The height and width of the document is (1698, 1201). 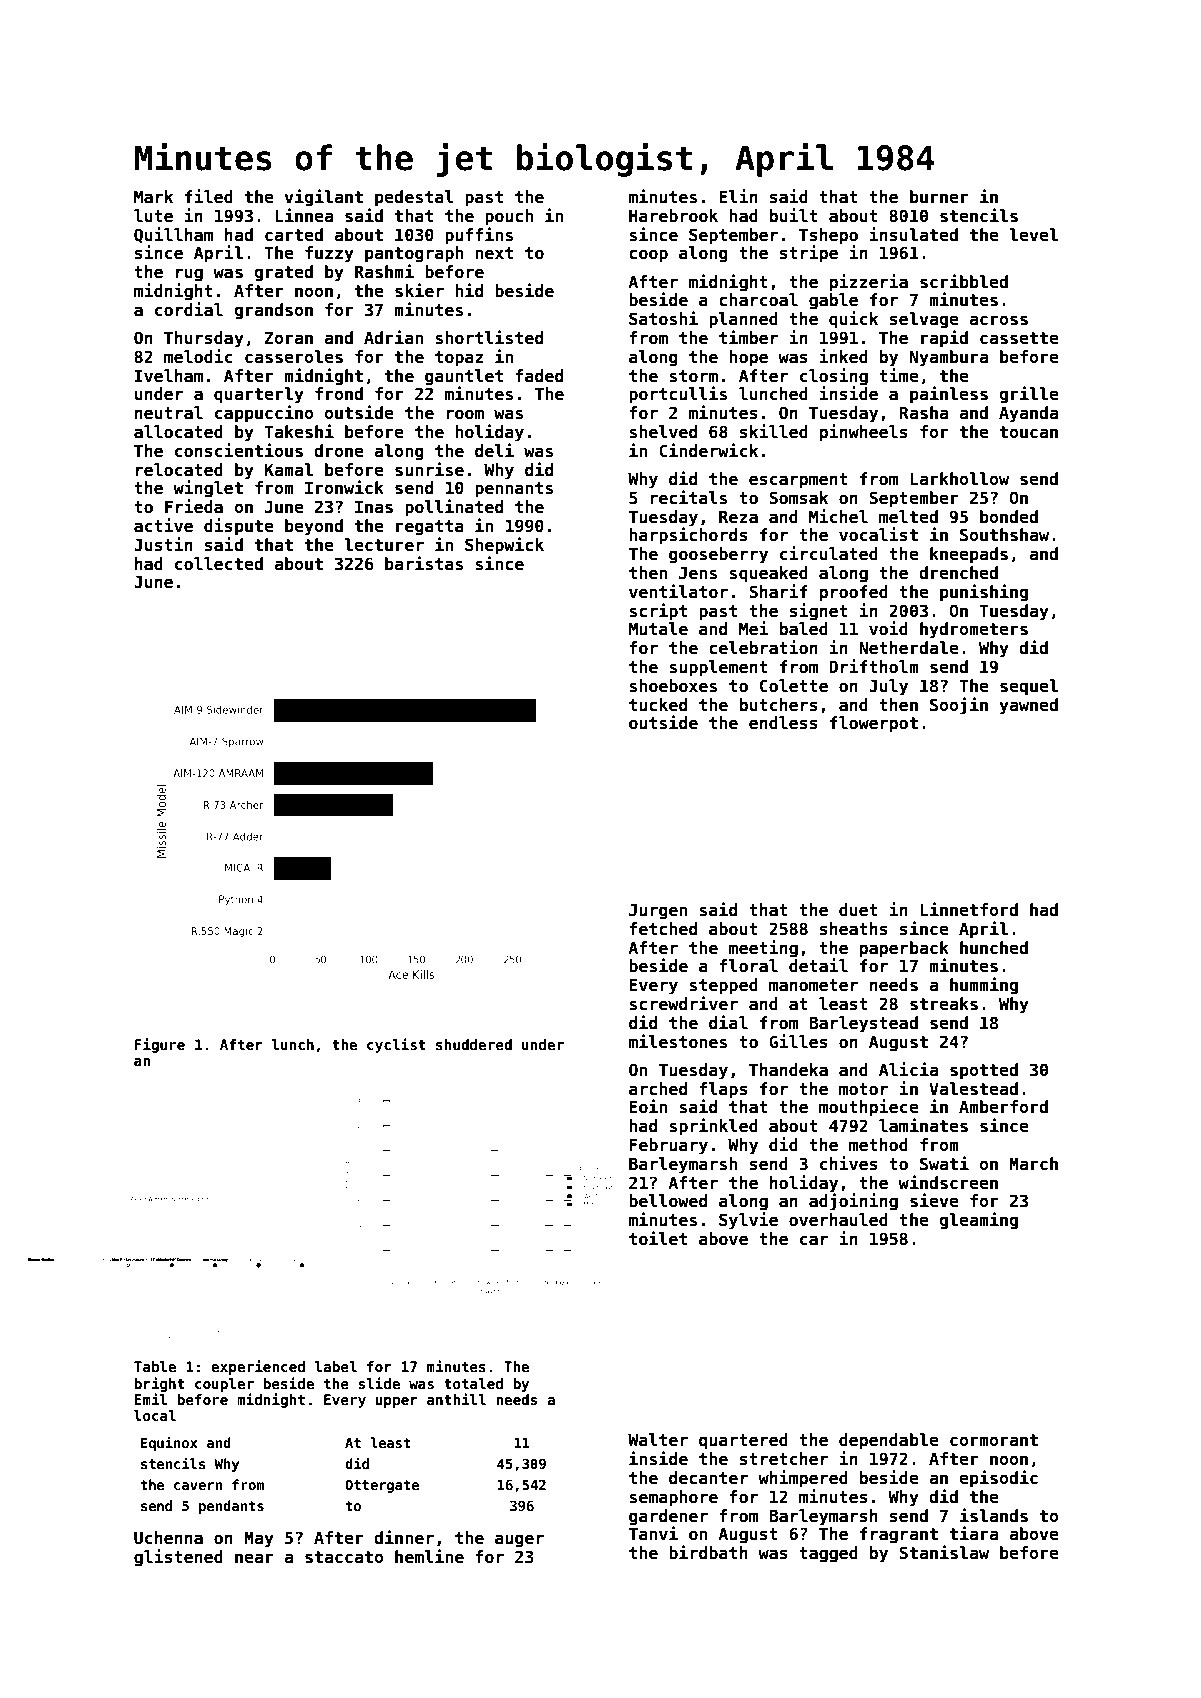 I want to click on gauntlet, so click(x=464, y=377).
